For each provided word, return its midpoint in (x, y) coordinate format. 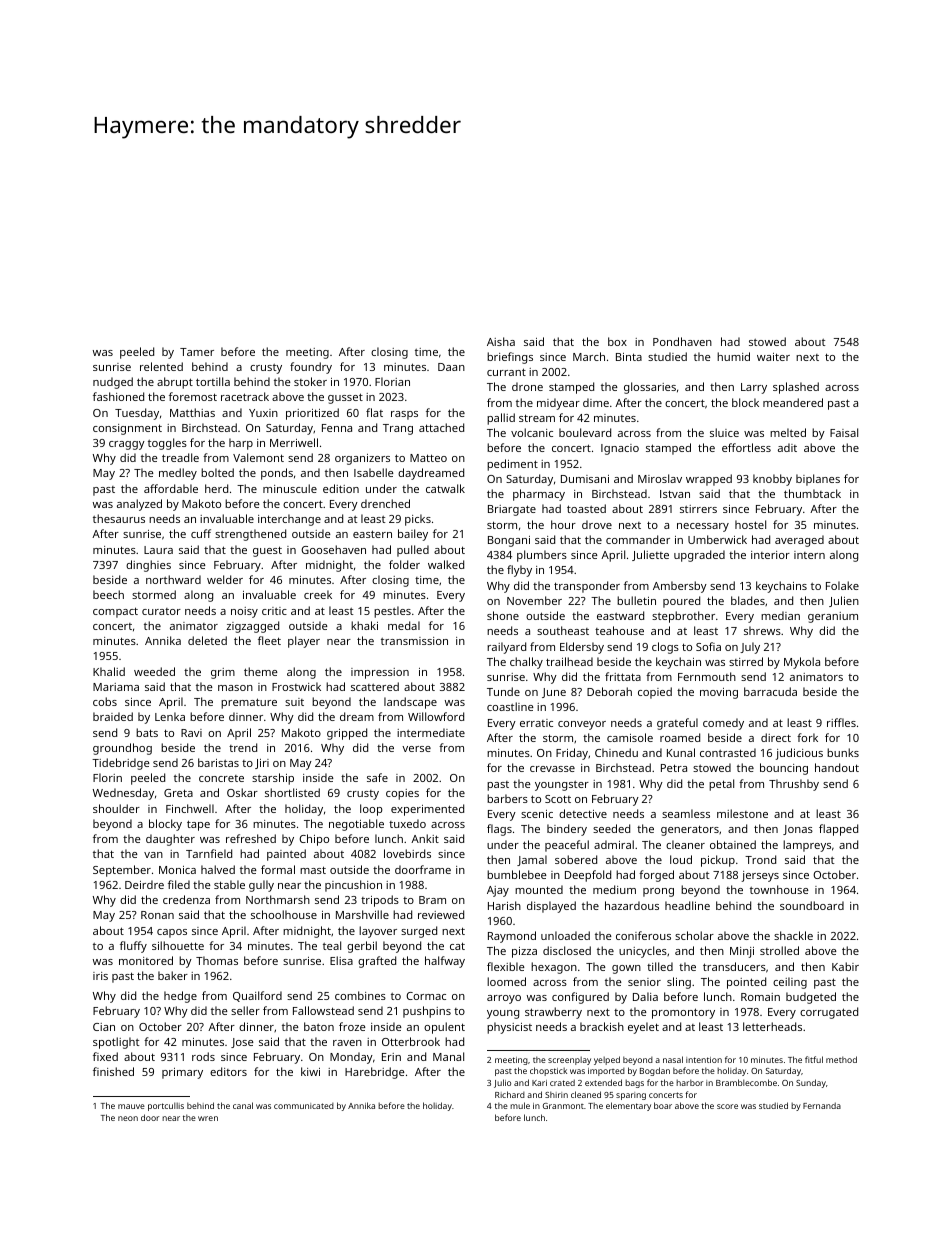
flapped (838, 830)
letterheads (772, 1026)
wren (208, 1118)
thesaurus (119, 518)
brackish (602, 1026)
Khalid (109, 671)
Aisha (501, 341)
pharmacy (539, 495)
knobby (772, 480)
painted (286, 855)
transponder (587, 587)
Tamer (197, 352)
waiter (773, 357)
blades (748, 600)
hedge (180, 997)
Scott (558, 799)
